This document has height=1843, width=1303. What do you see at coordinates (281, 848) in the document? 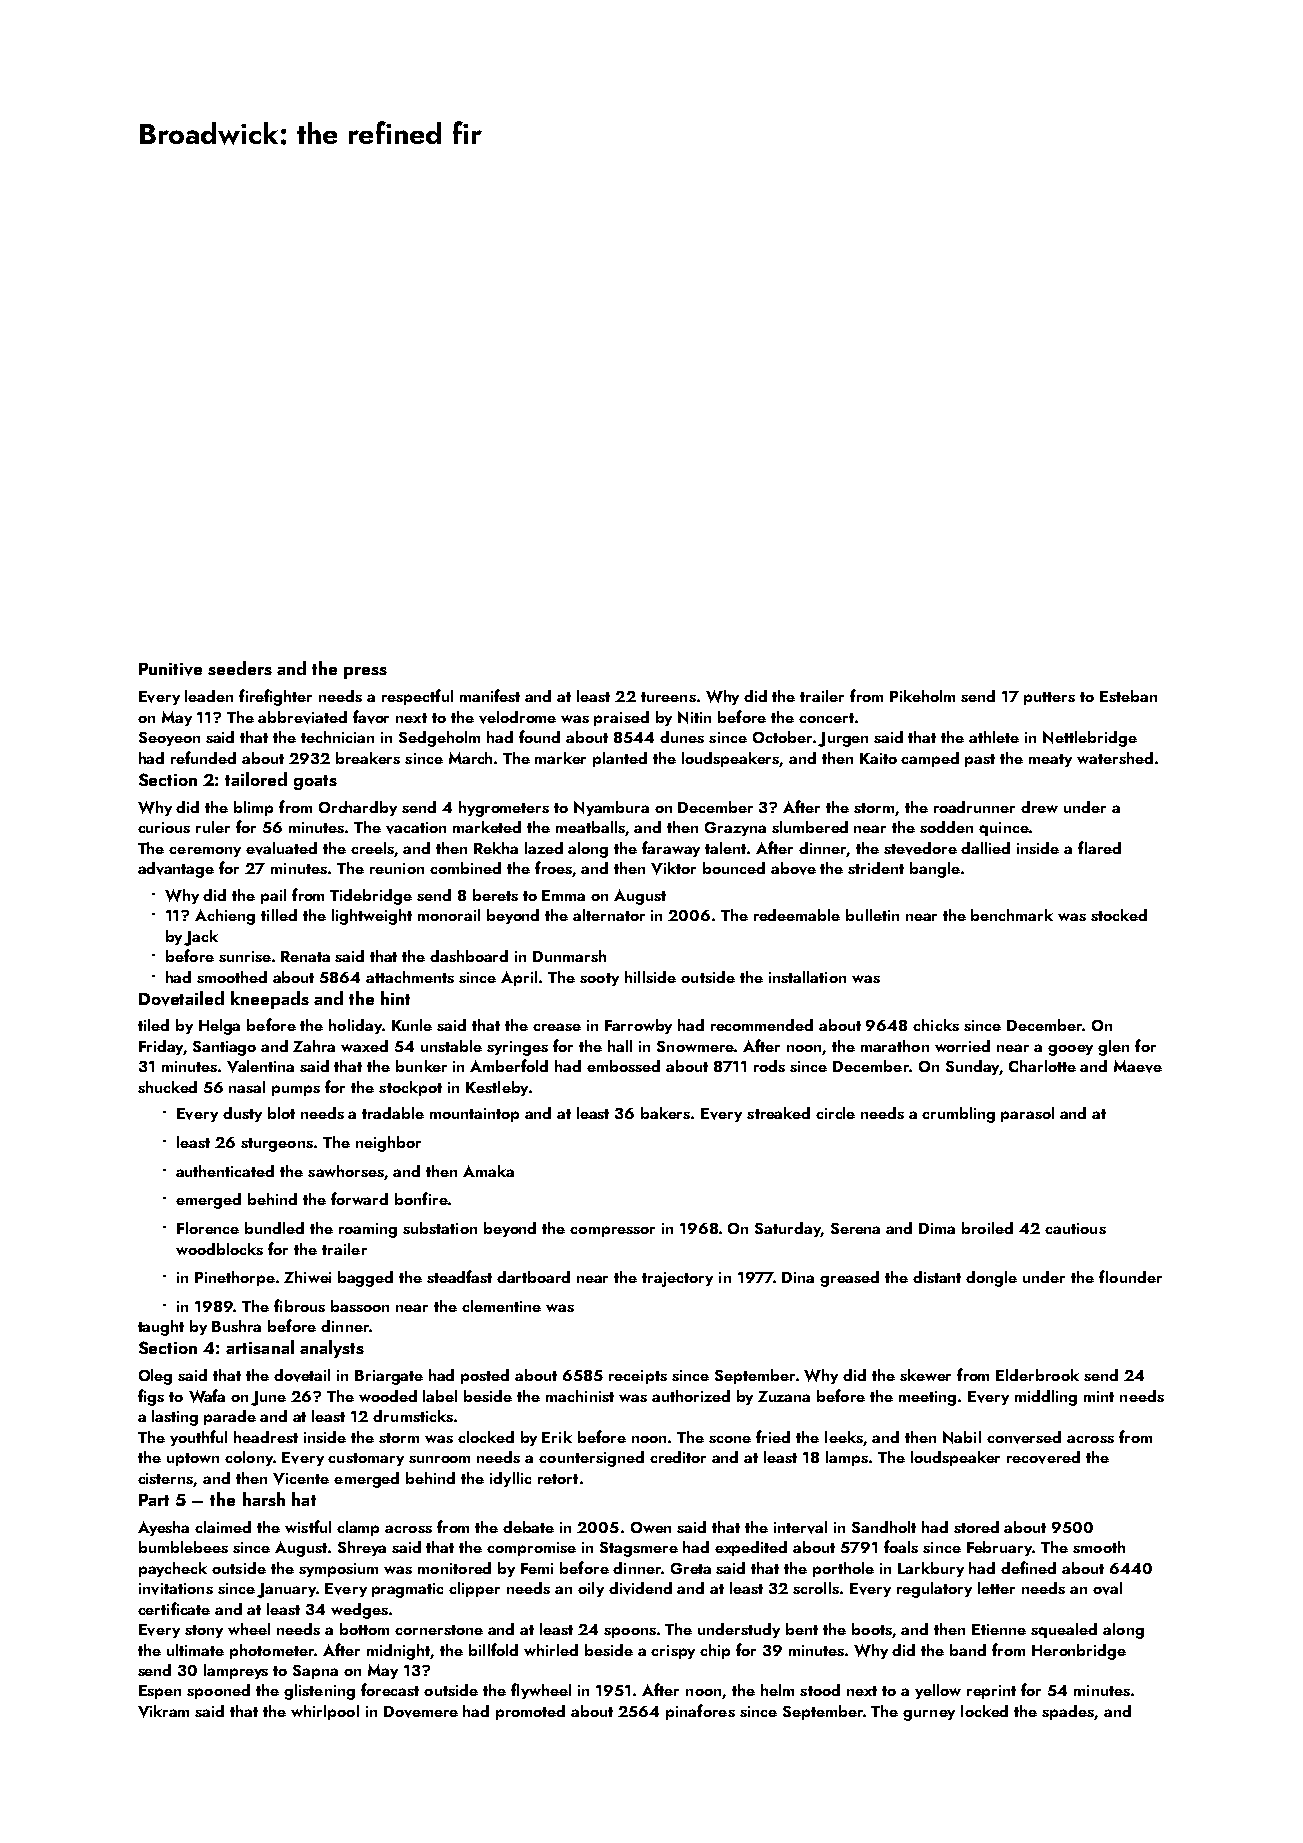
I see `evaluated` at bounding box center [281, 848].
